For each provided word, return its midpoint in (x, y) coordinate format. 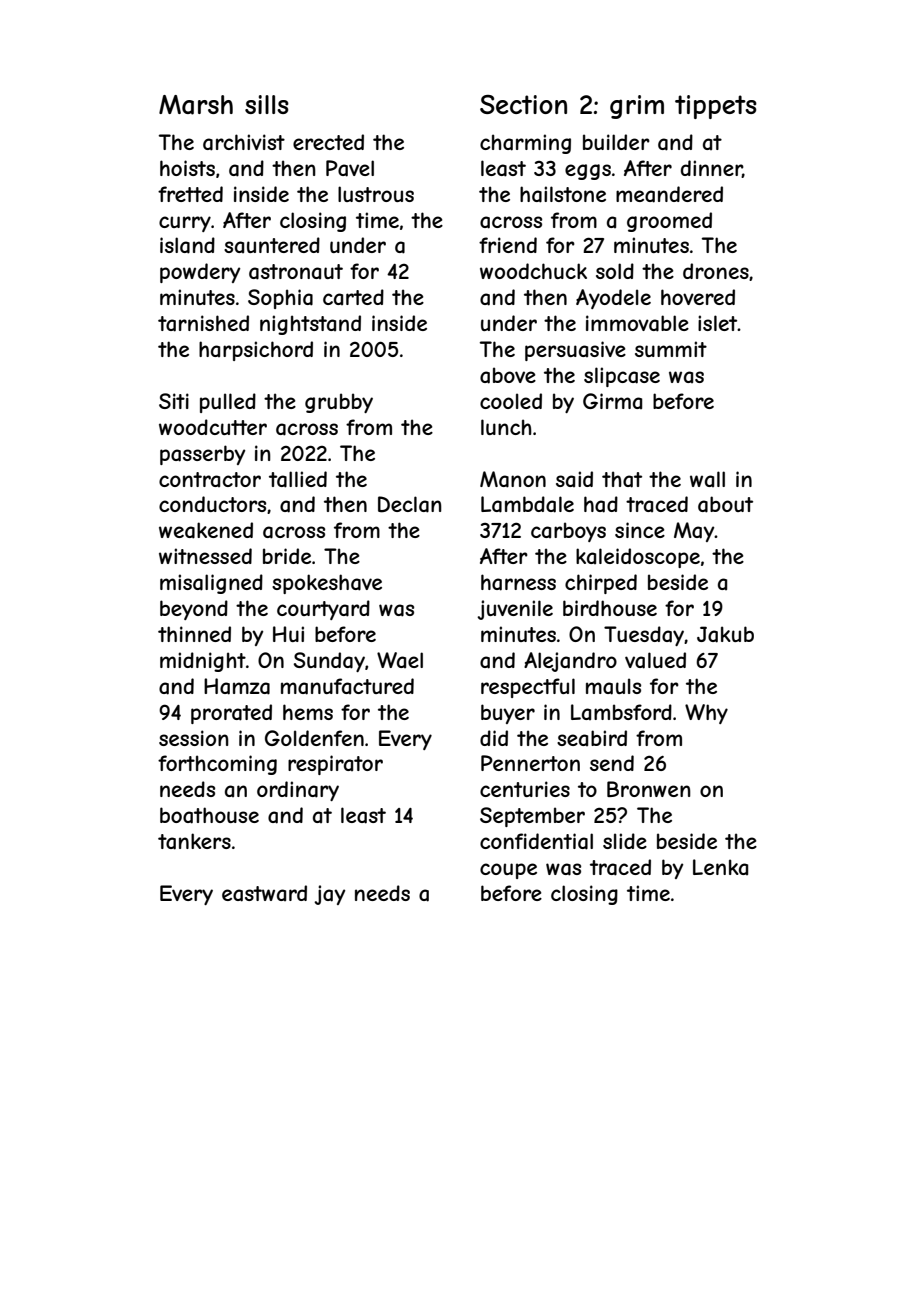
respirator (335, 765)
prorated (231, 714)
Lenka (720, 867)
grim (637, 107)
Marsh (196, 105)
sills (267, 104)
